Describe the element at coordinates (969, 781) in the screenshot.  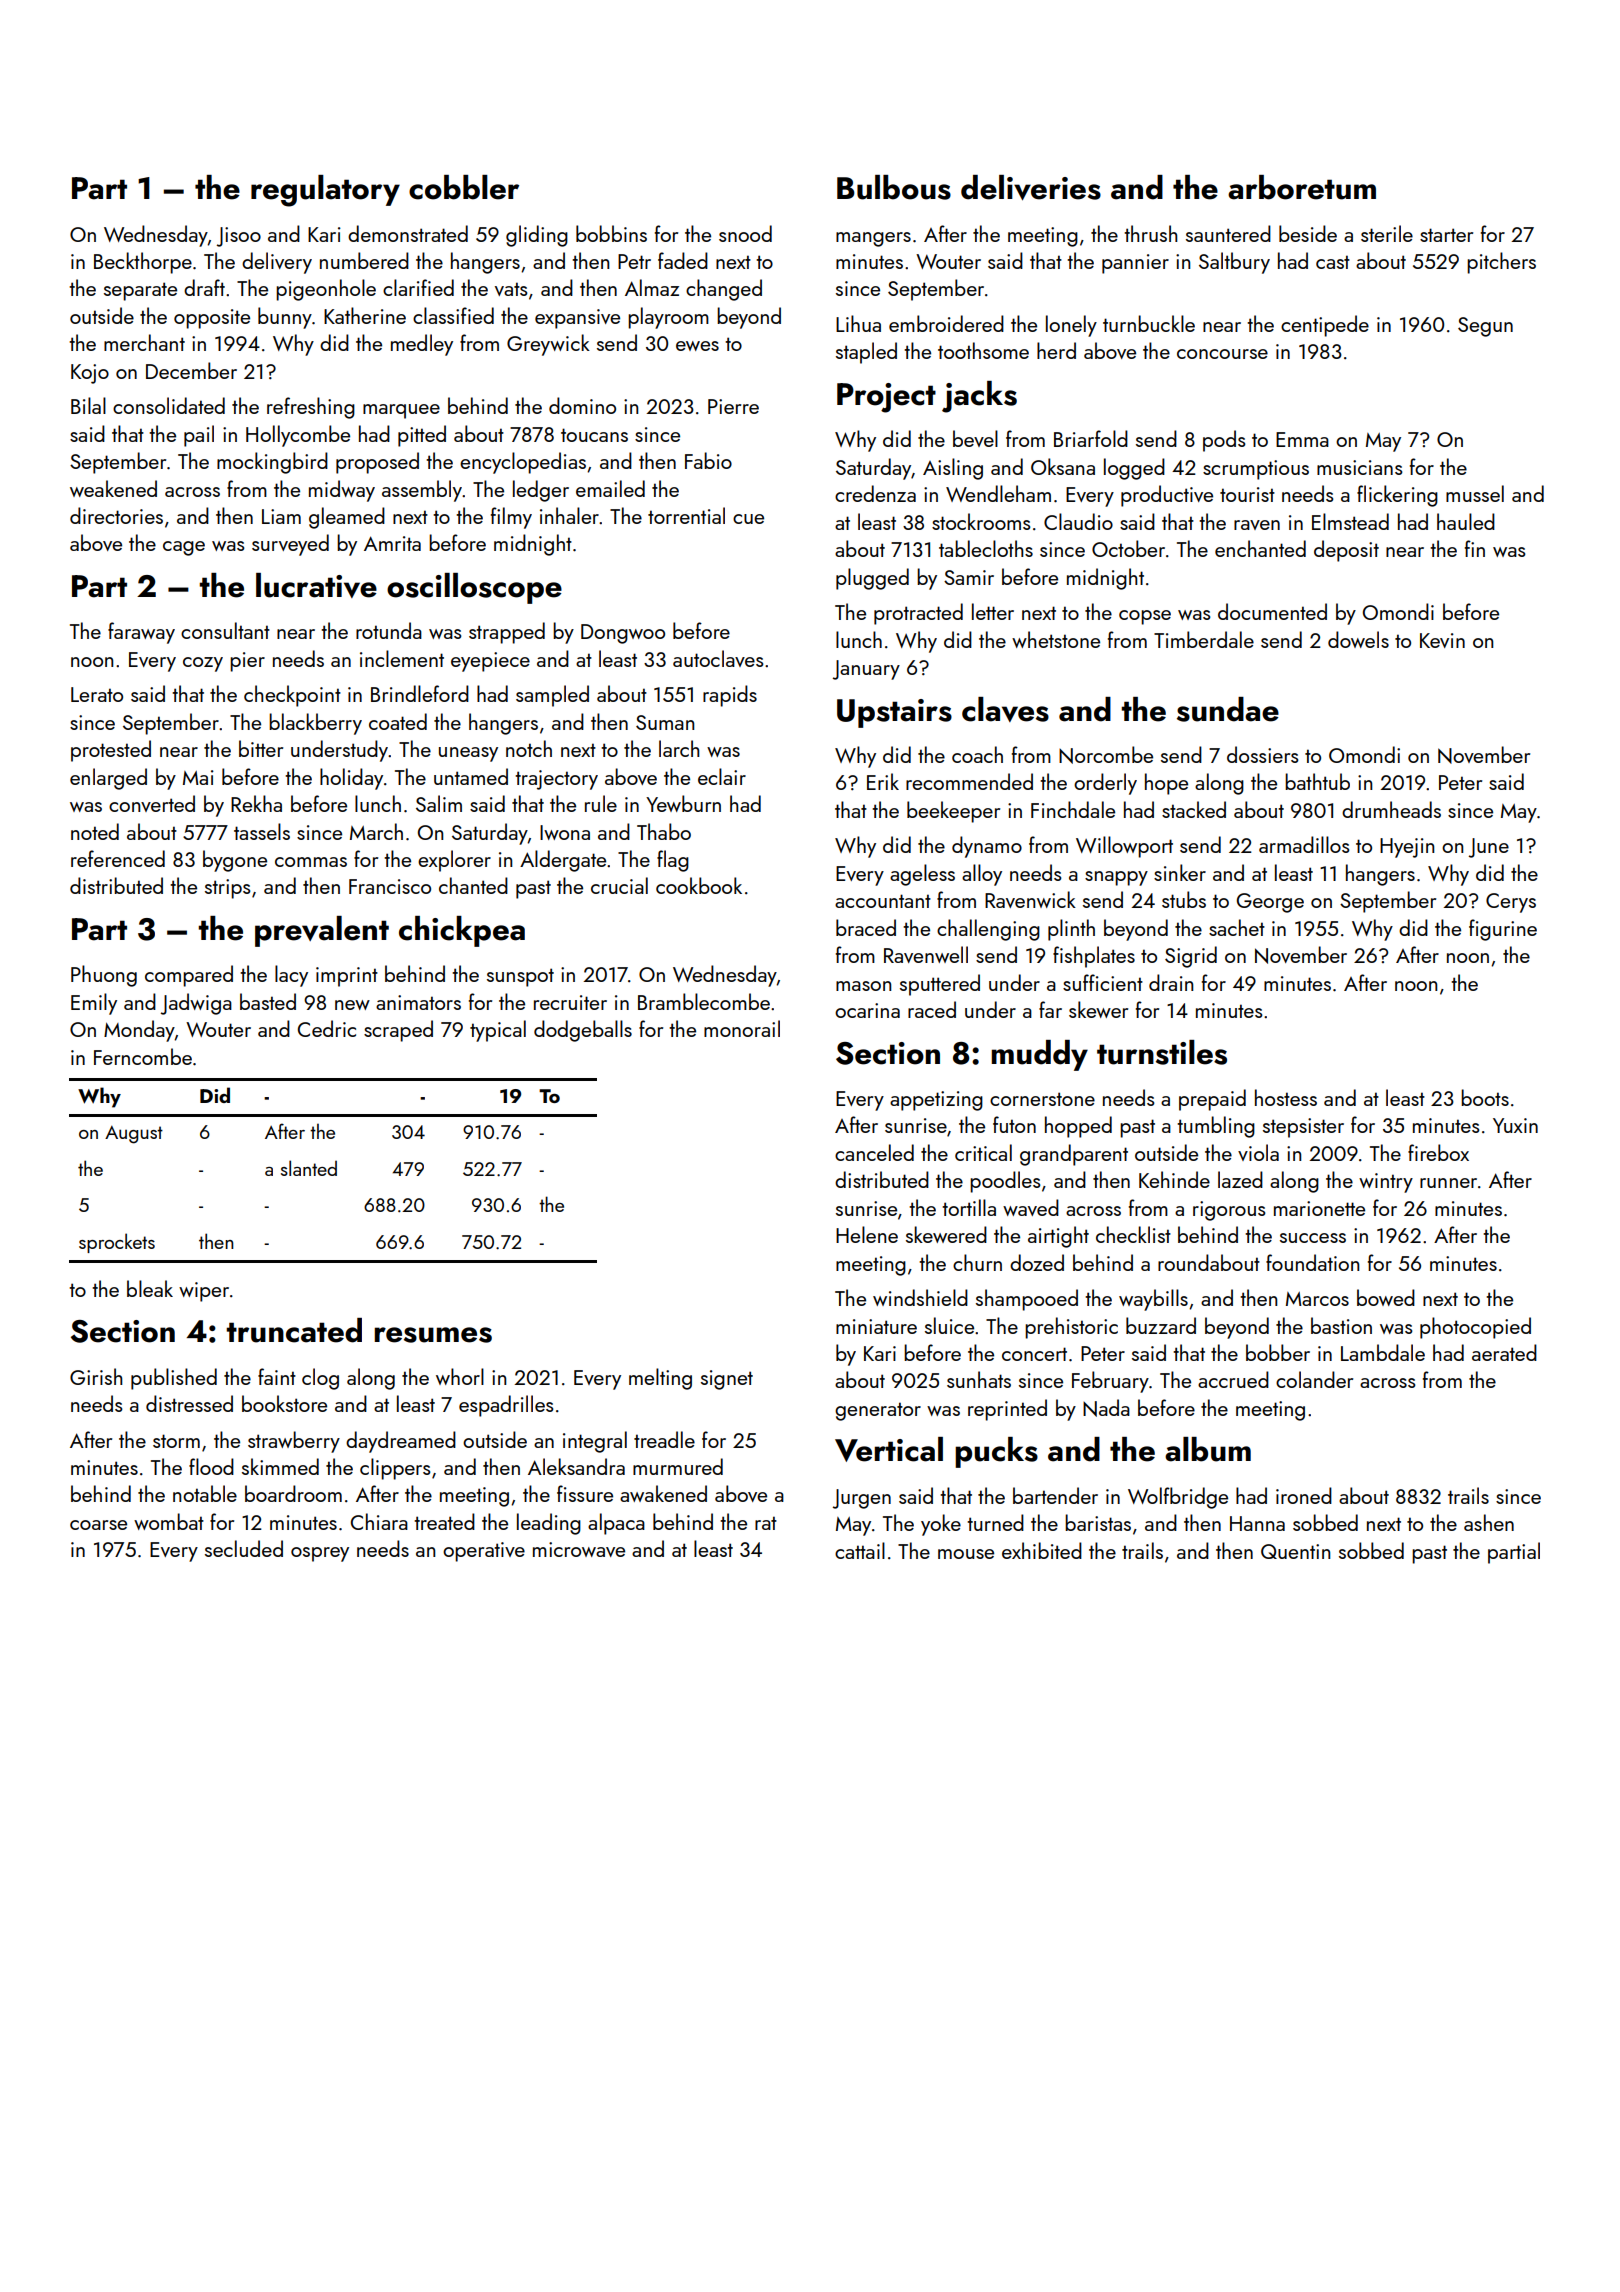
I see `recommended` at that location.
